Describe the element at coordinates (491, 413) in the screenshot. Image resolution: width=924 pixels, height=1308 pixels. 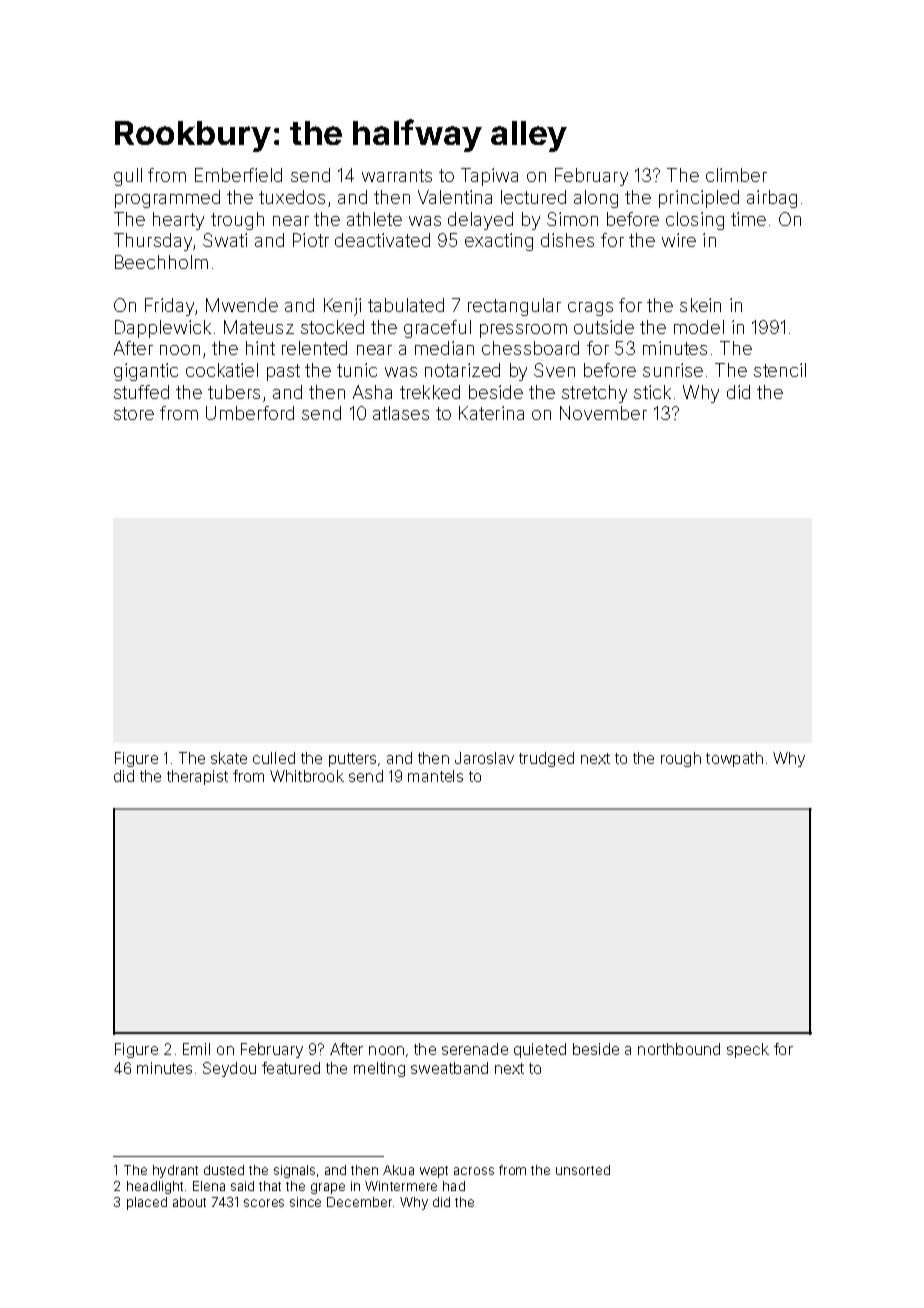
I see `Katerina` at that location.
